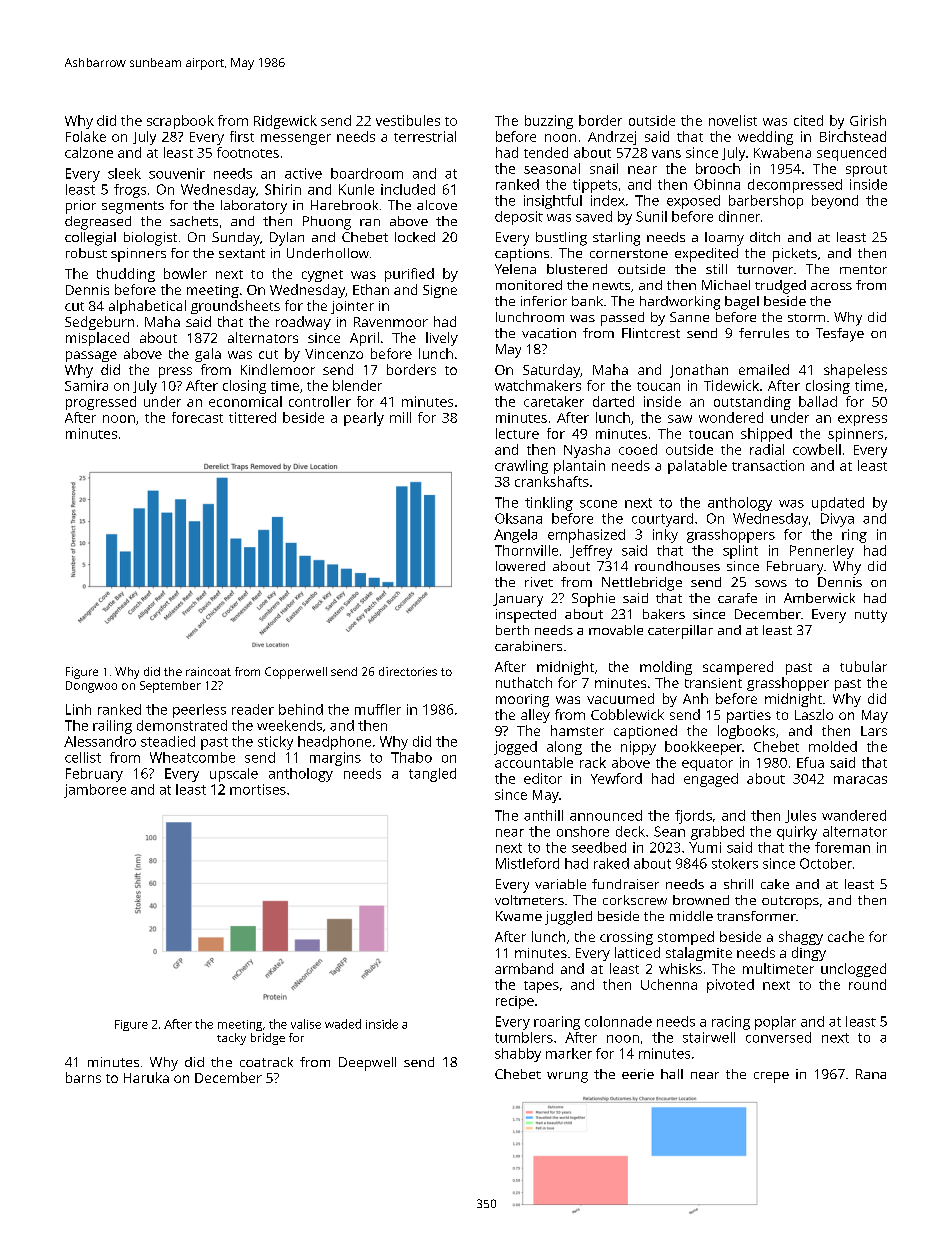 Image resolution: width=952 pixels, height=1233 pixels. I want to click on berth, so click(512, 630).
